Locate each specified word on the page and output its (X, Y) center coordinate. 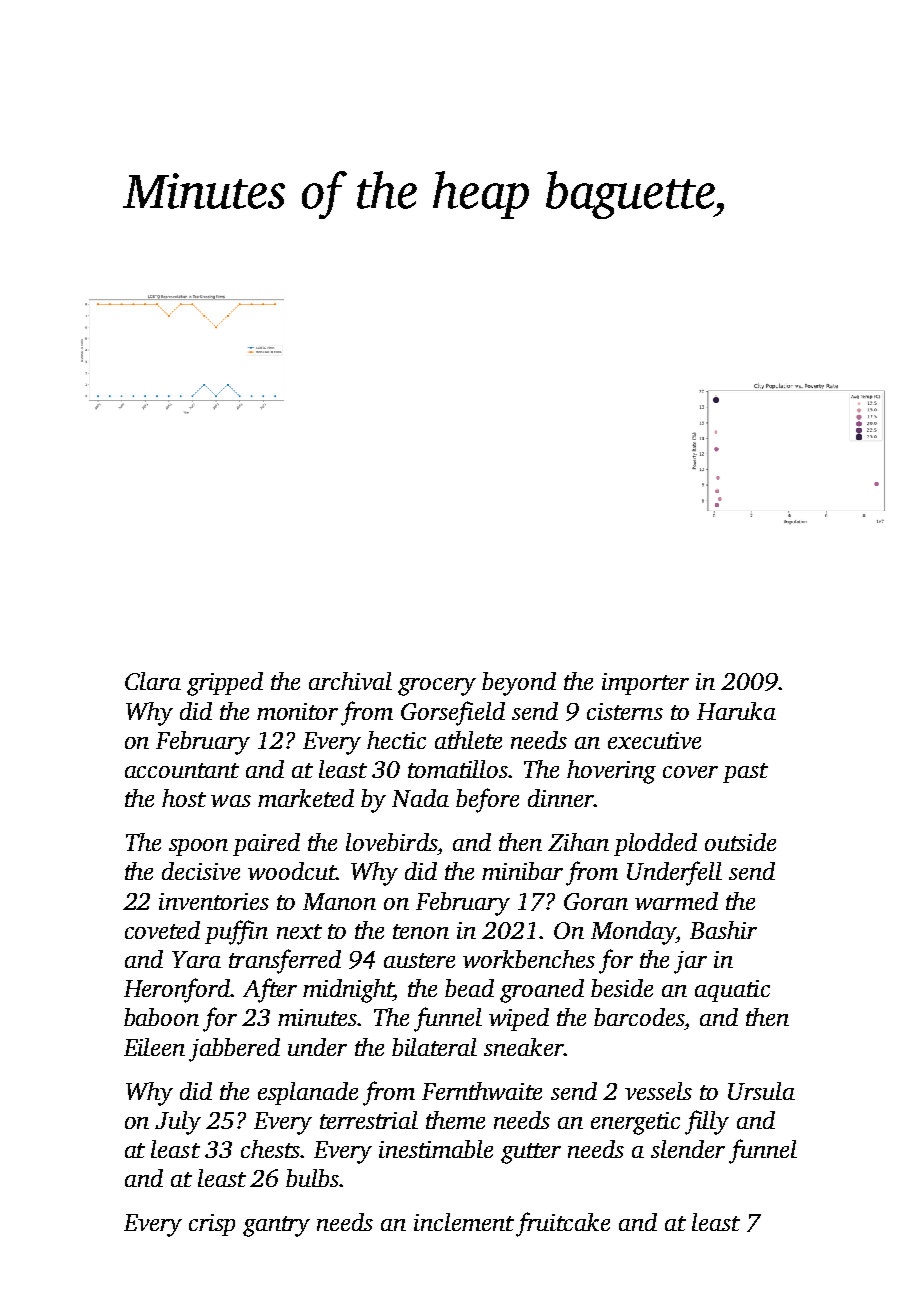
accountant (182, 770)
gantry (276, 1226)
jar (690, 962)
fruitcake (563, 1224)
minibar (522, 871)
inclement (464, 1222)
